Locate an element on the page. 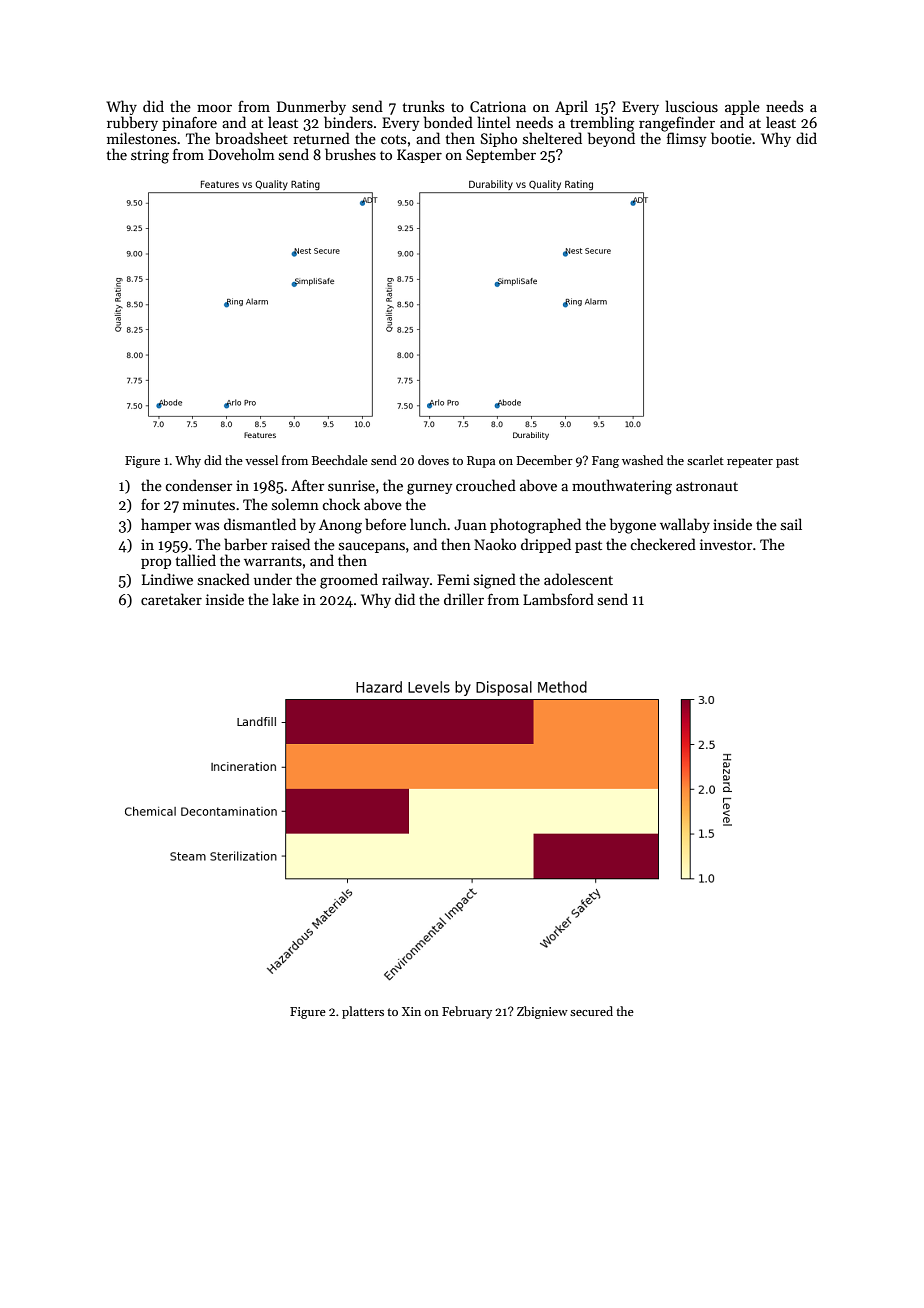 The width and height of the document is (924, 1308). Xin is located at coordinates (411, 1011).
